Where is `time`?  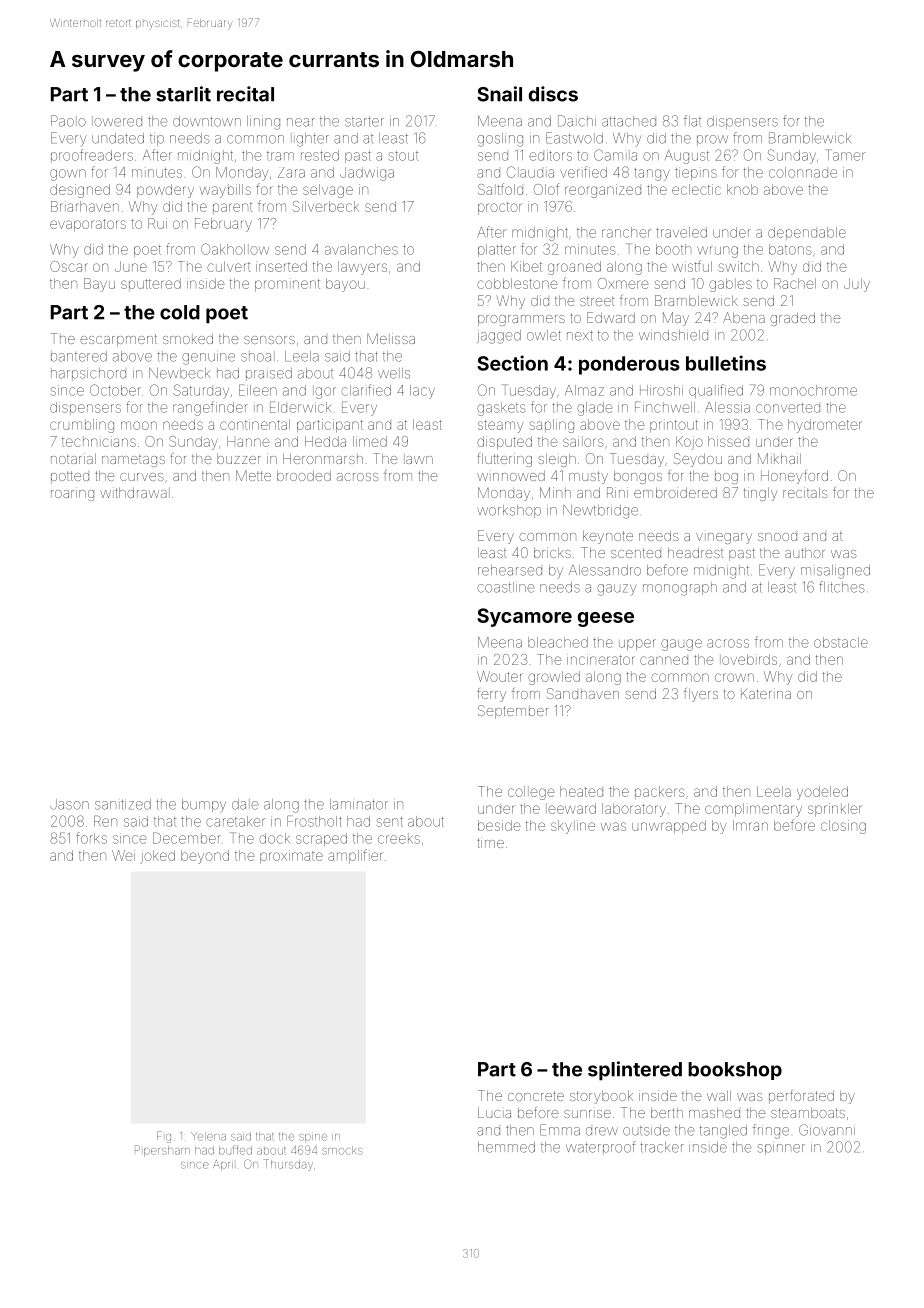 time is located at coordinates (490, 842).
